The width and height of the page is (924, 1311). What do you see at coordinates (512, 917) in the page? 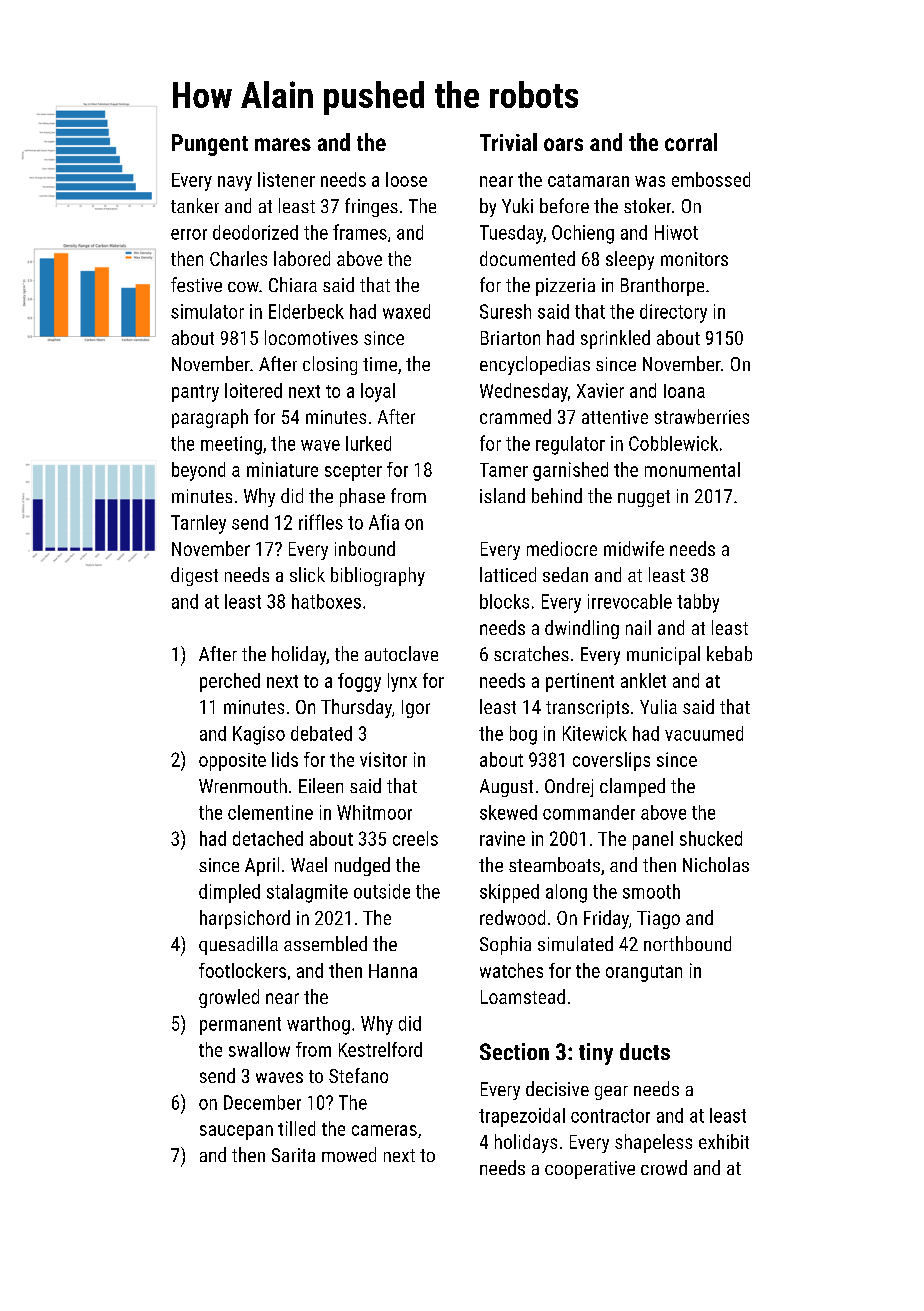
I see `redwood` at bounding box center [512, 917].
